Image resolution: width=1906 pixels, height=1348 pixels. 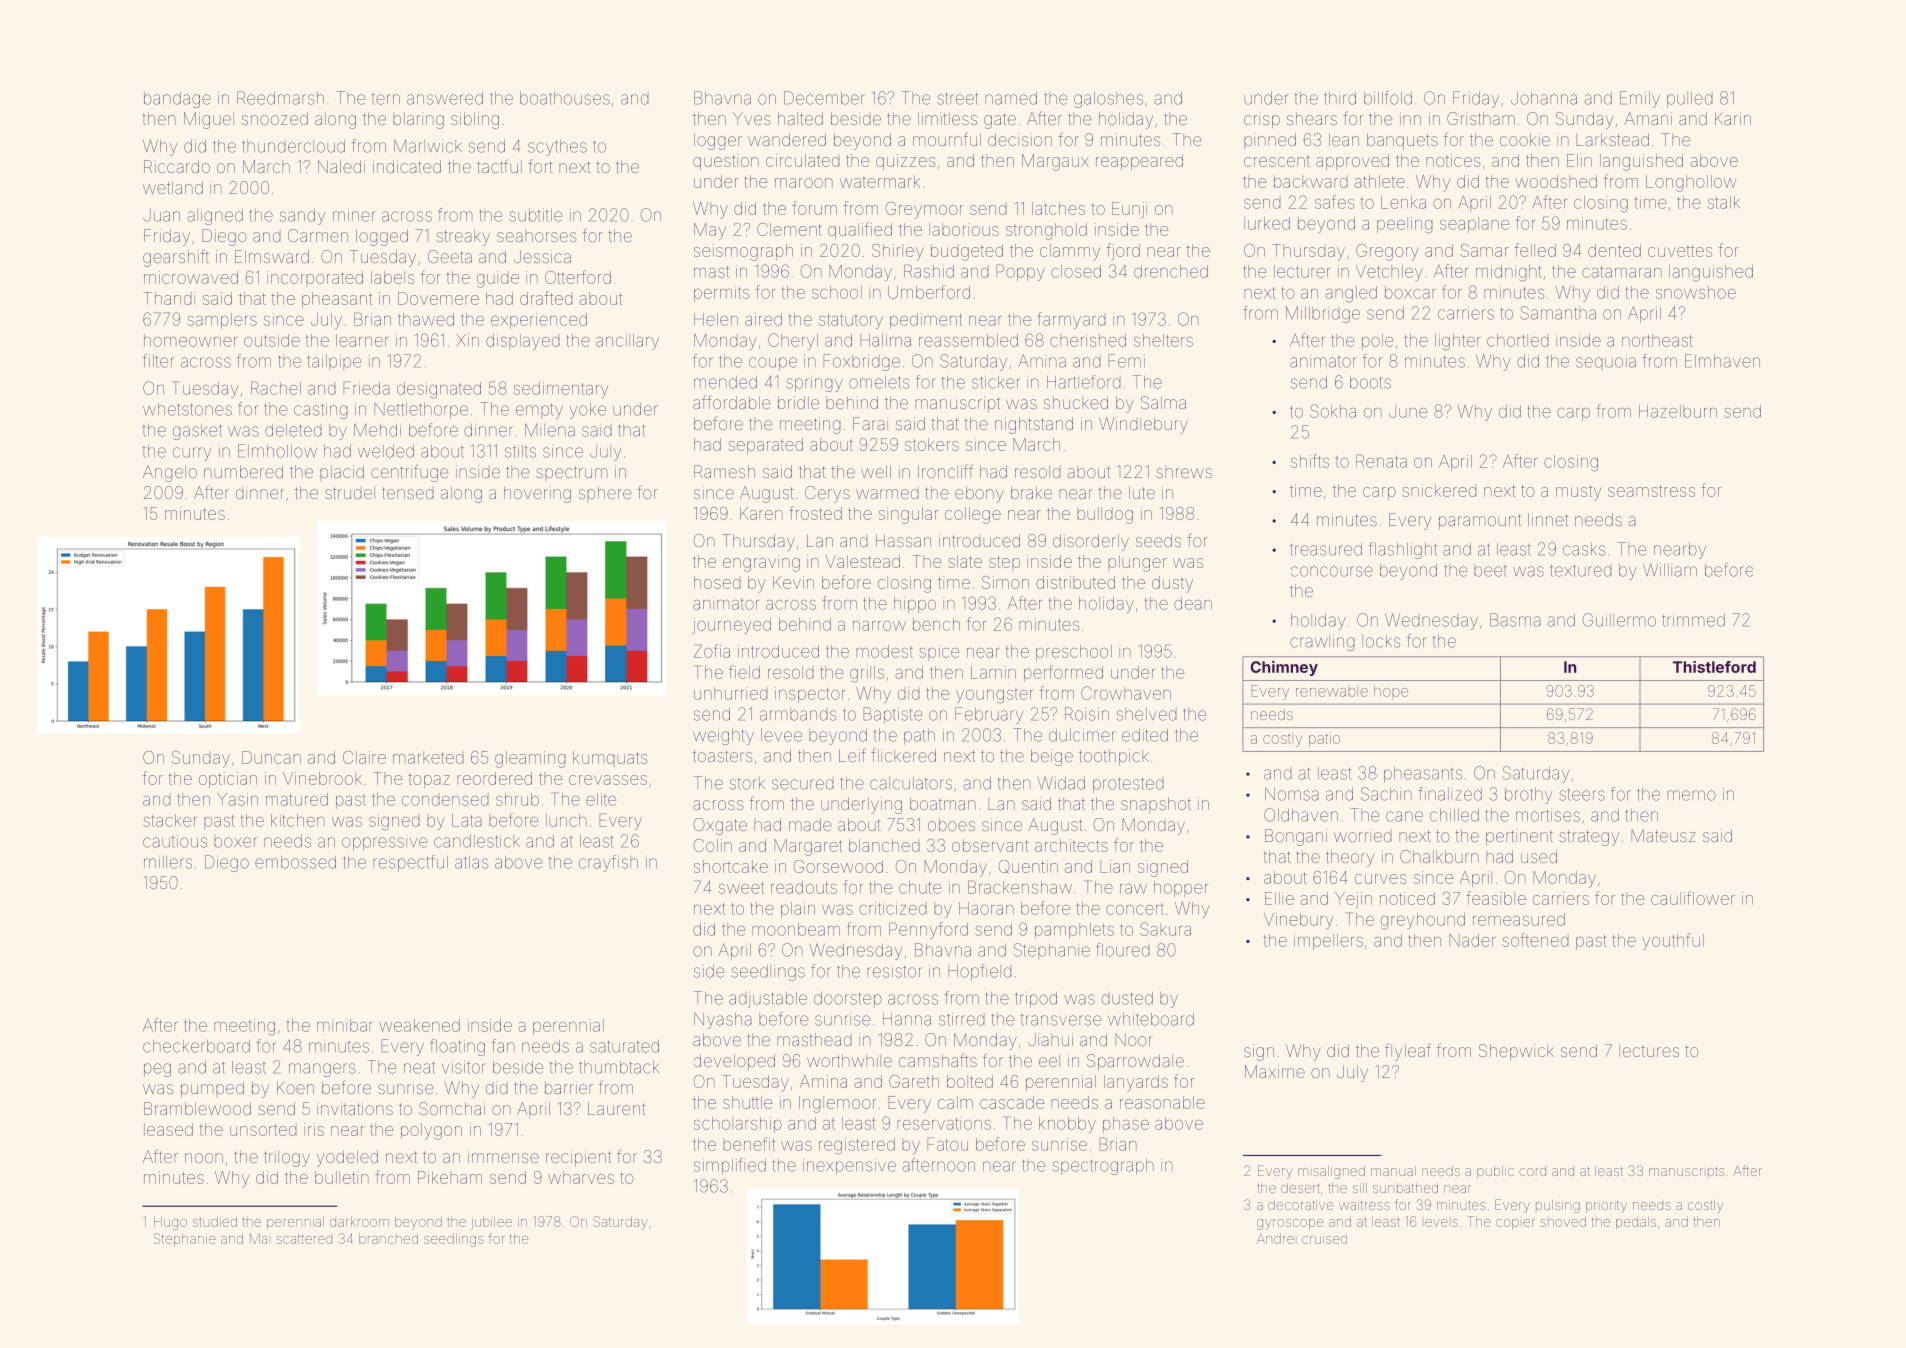 I want to click on inexpensive, so click(x=849, y=1167).
